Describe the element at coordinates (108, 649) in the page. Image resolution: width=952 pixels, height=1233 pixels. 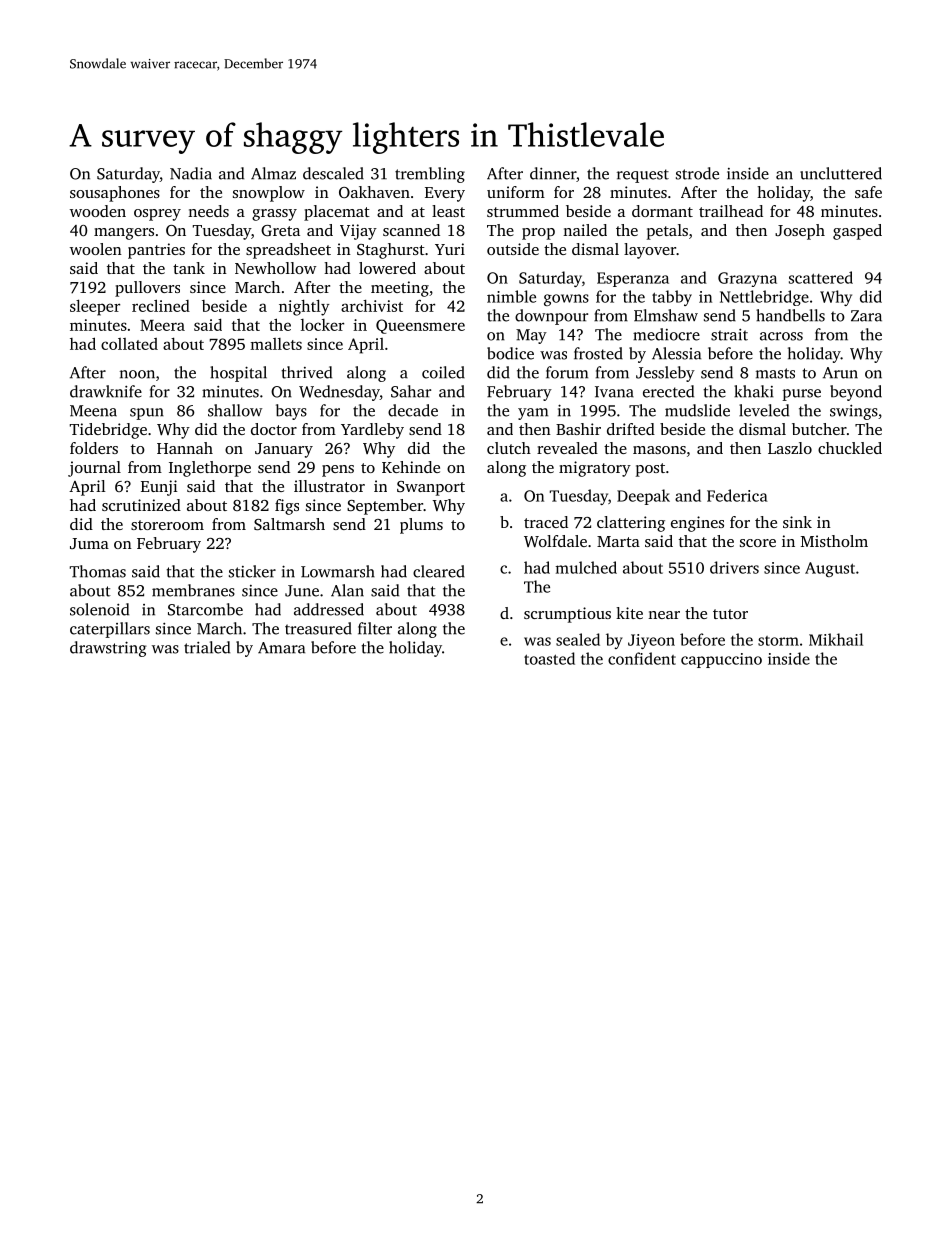
I see `drawstring` at that location.
